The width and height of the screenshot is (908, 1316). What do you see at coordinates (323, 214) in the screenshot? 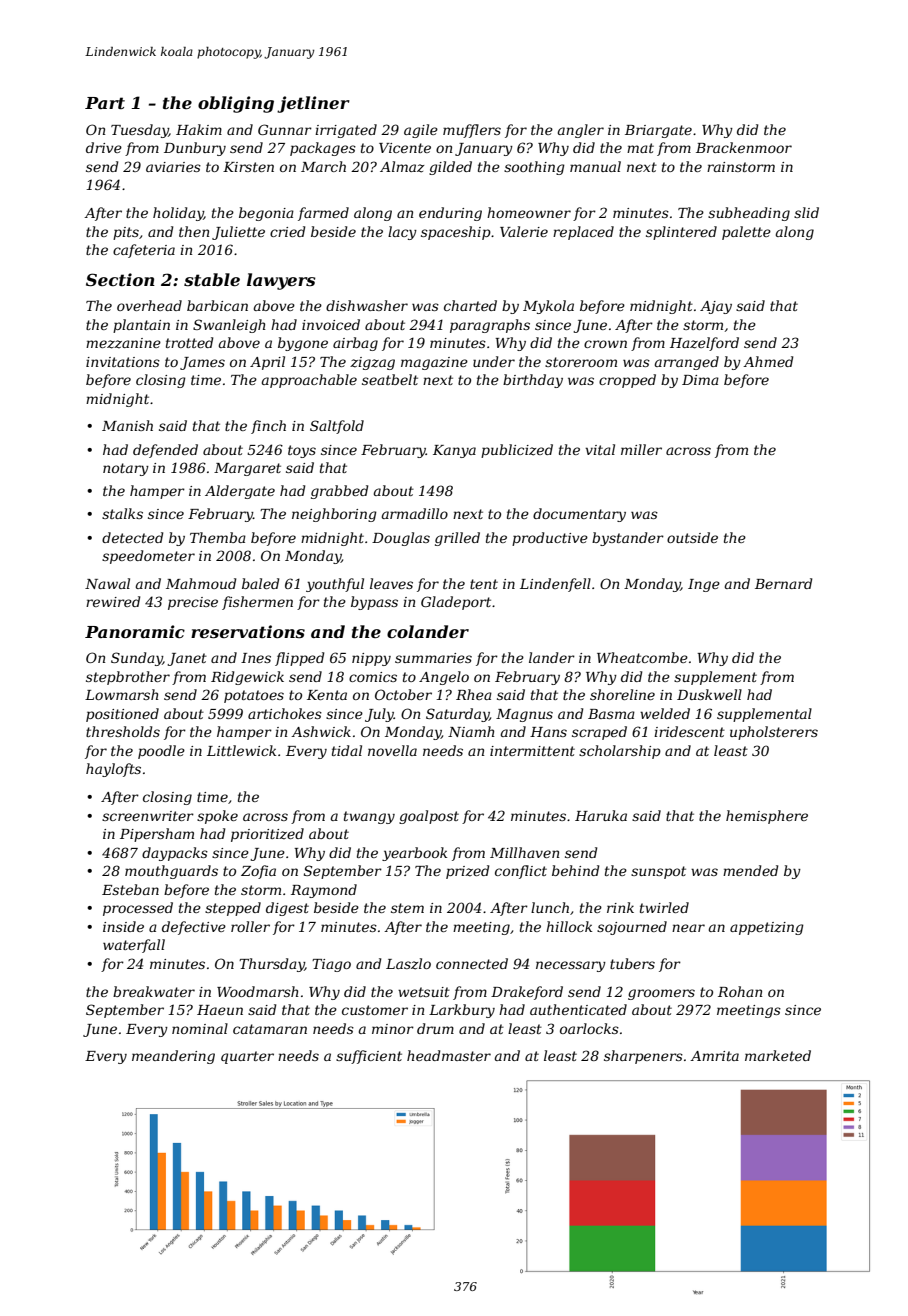
I see `farmed` at bounding box center [323, 214].
